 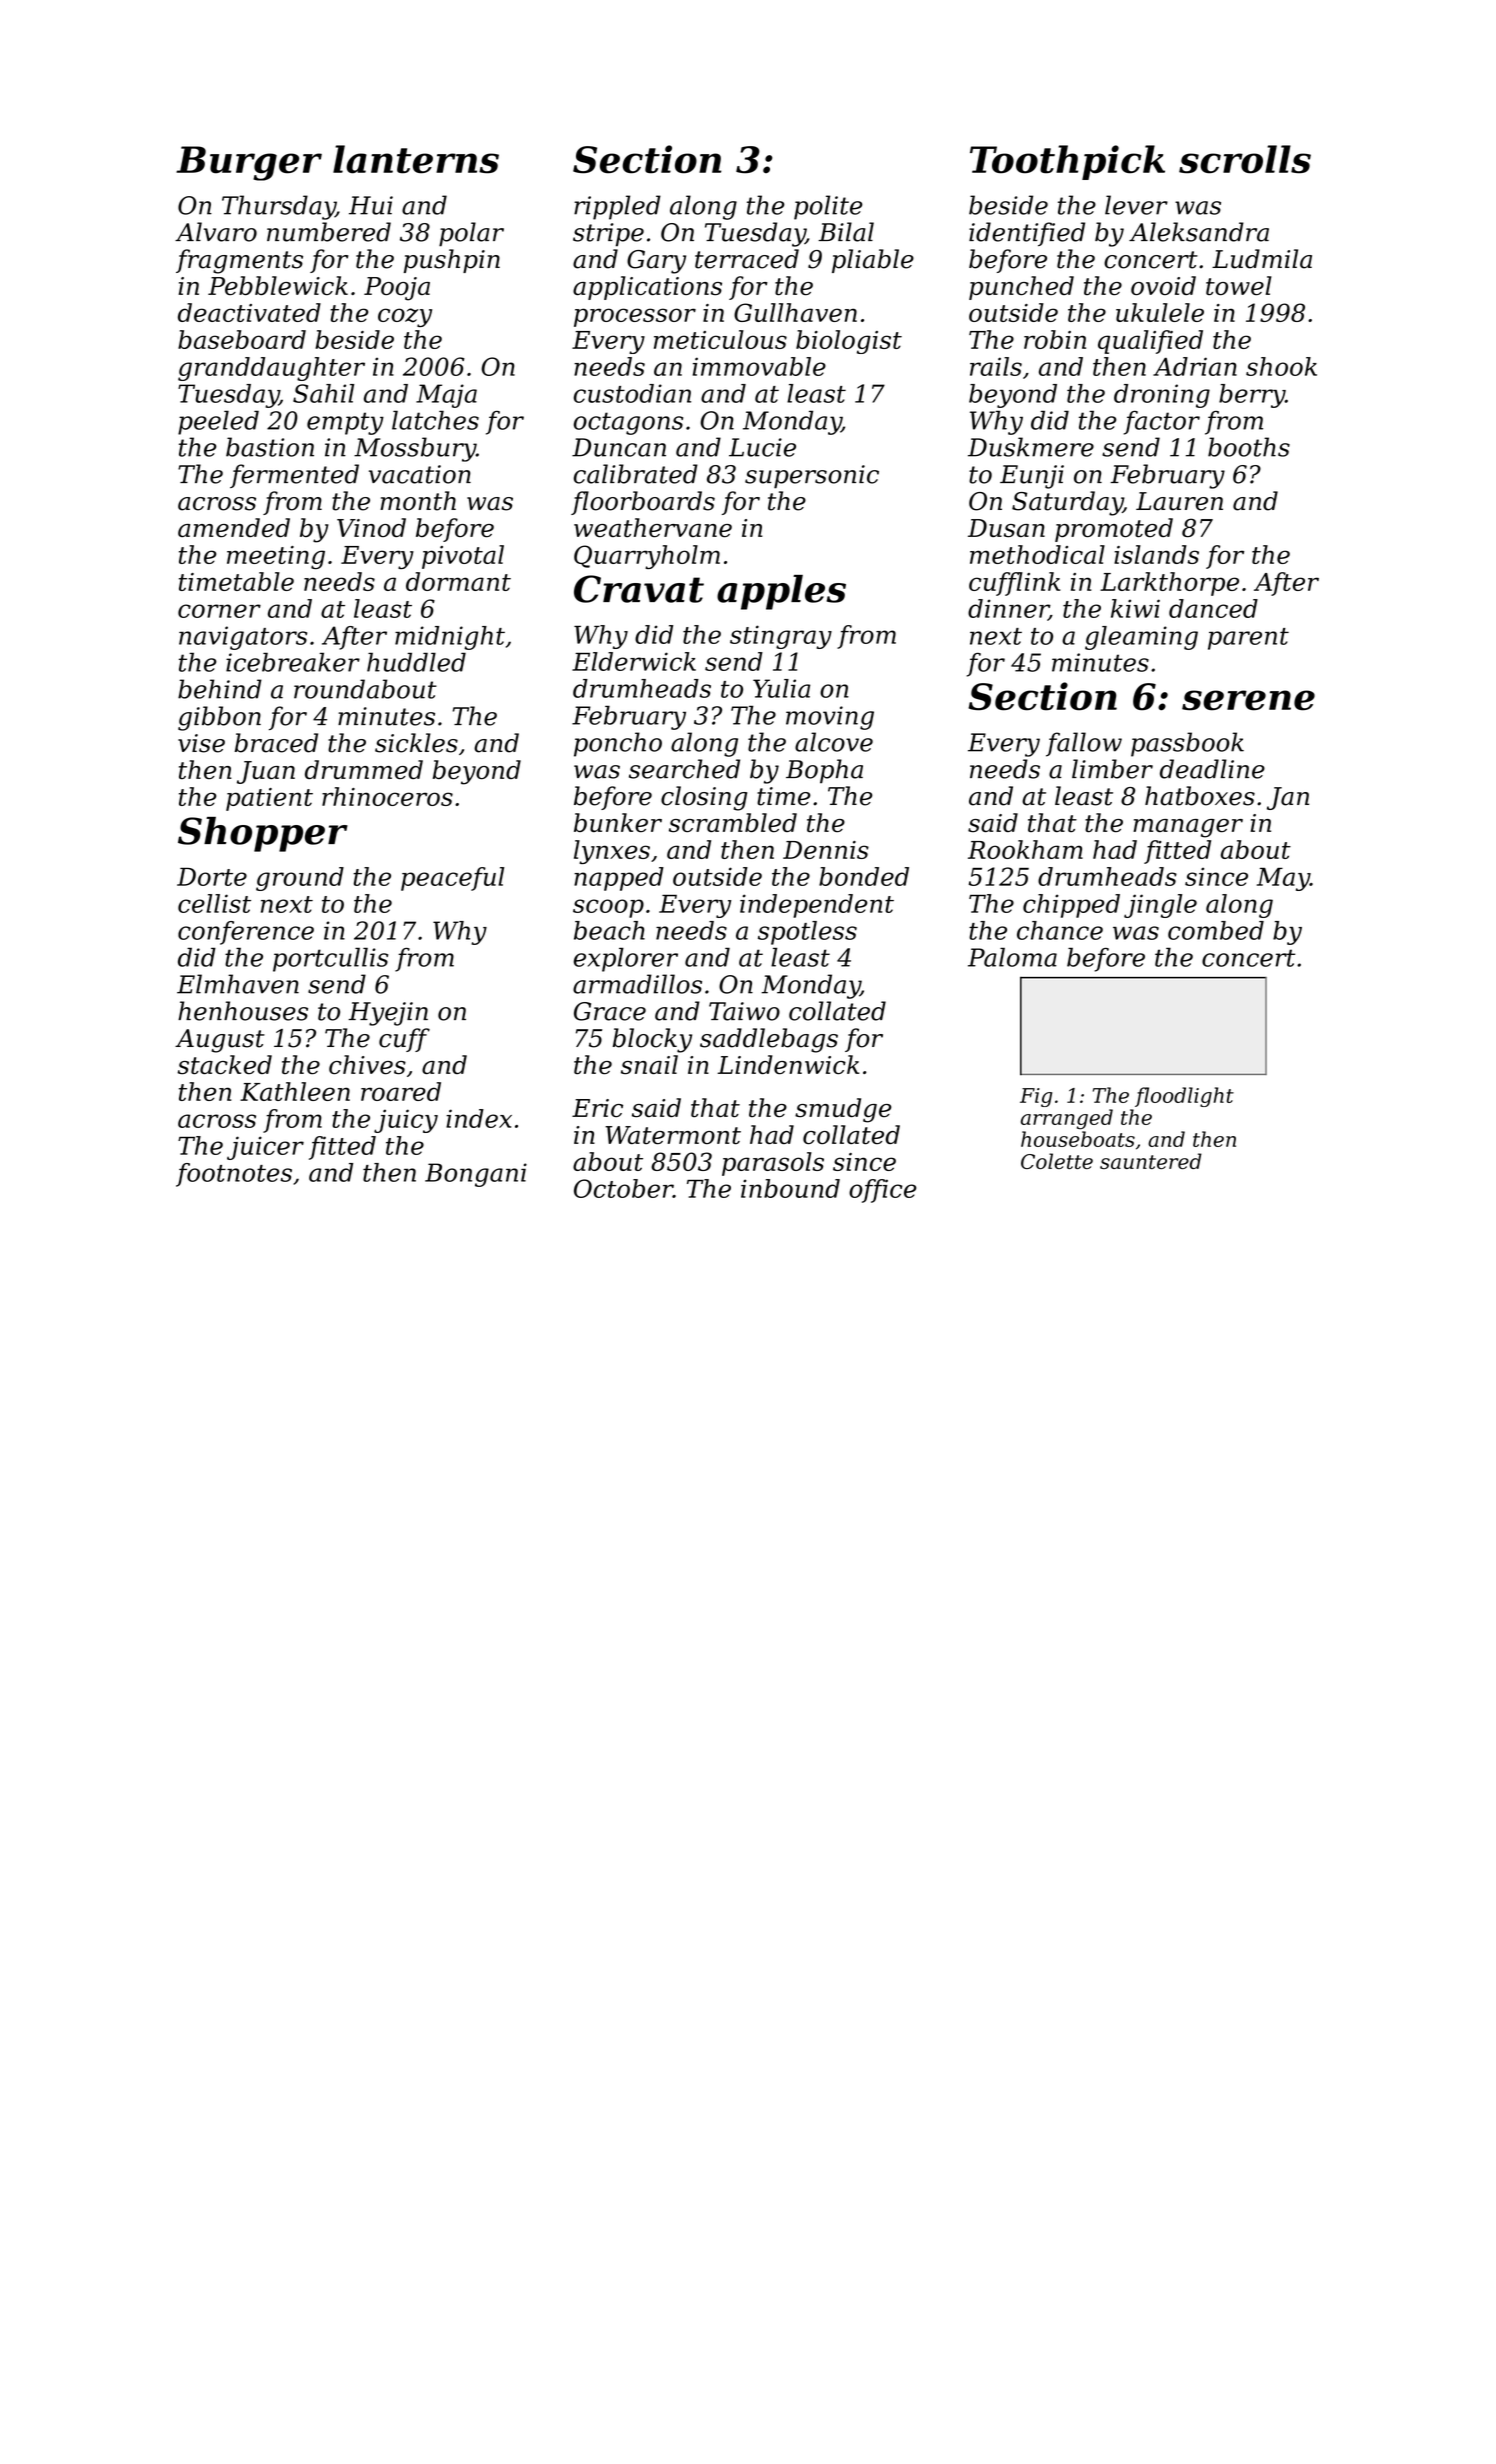 I want to click on corner, so click(x=219, y=611).
